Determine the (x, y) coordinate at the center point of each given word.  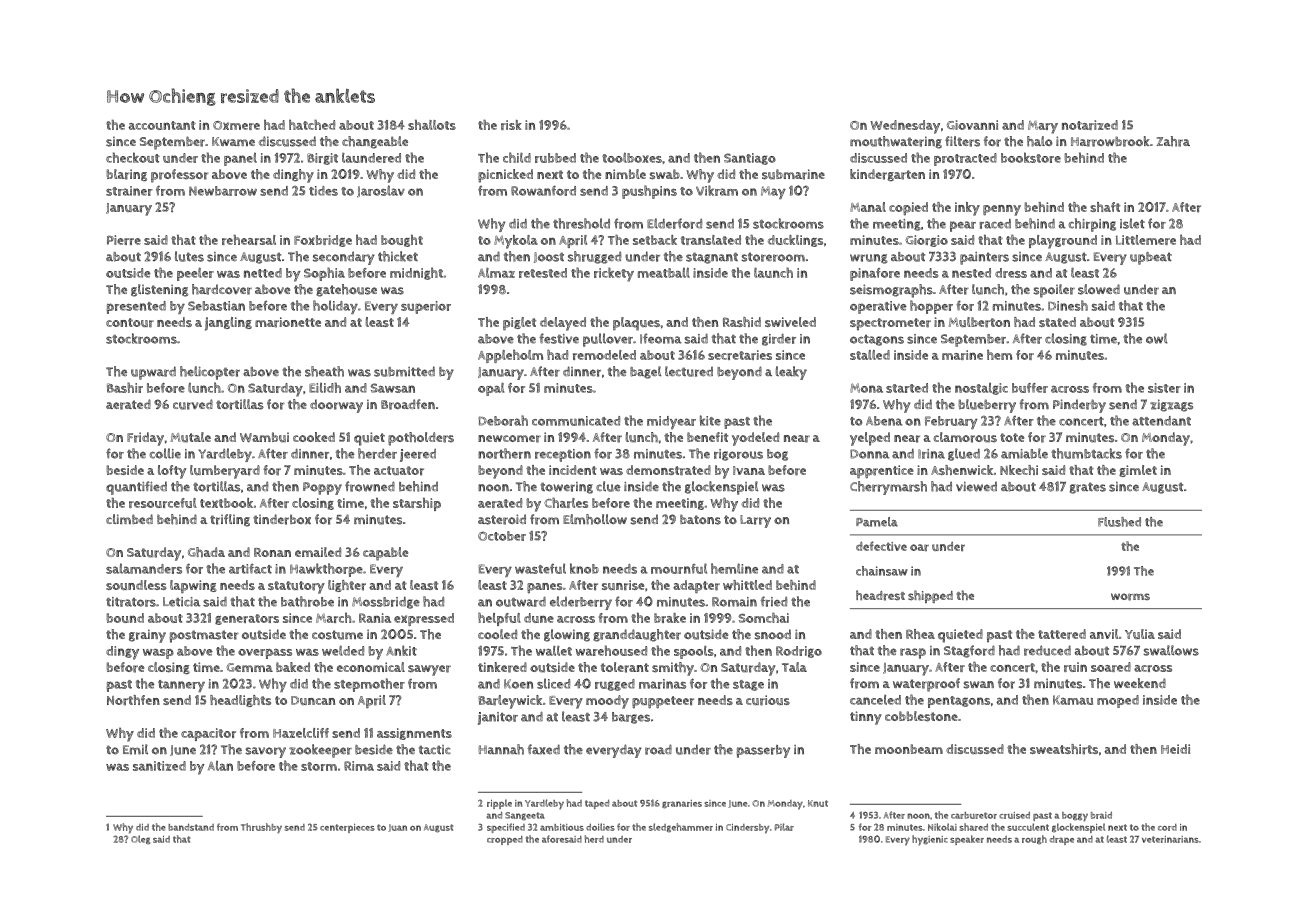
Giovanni (972, 125)
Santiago (750, 159)
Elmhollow (595, 519)
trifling (230, 520)
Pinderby (1079, 406)
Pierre (124, 240)
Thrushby (261, 828)
